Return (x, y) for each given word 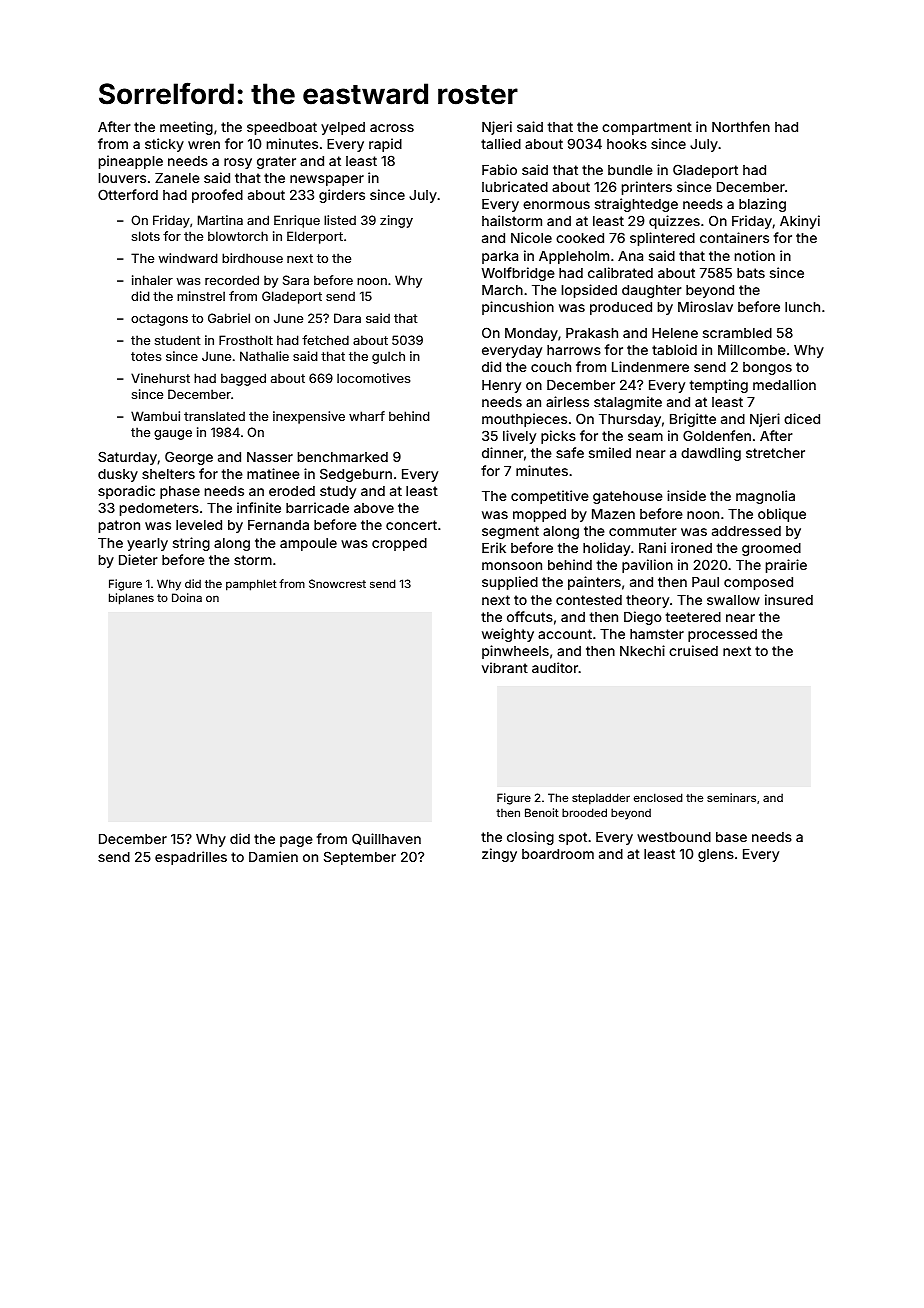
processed (722, 635)
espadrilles (191, 858)
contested (589, 600)
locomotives (373, 378)
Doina (187, 597)
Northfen (741, 126)
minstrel (201, 296)
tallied (501, 143)
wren (204, 145)
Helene (675, 333)
